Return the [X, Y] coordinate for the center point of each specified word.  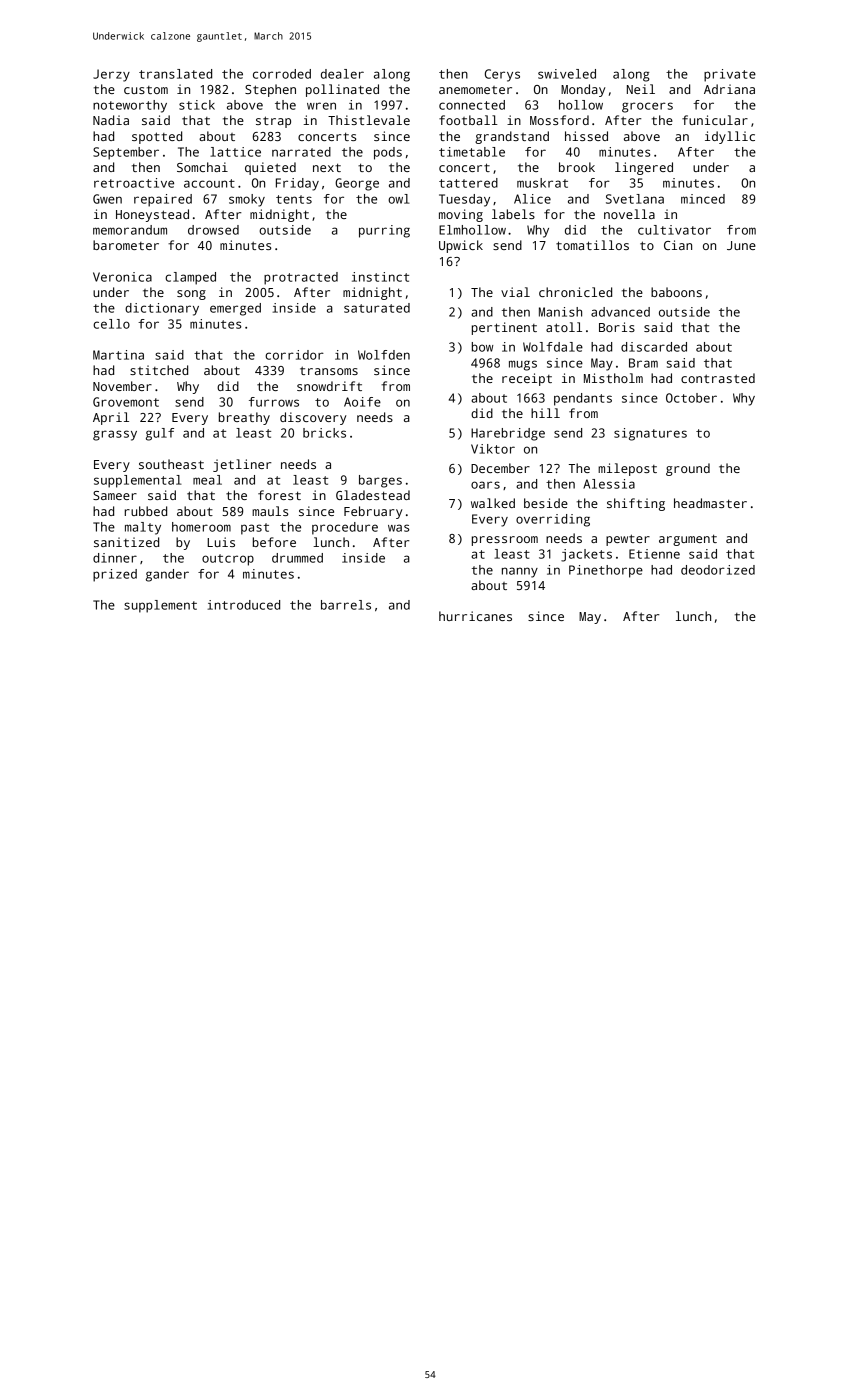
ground [688, 469]
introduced [244, 605]
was [398, 528]
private [730, 75]
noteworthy [130, 106]
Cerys [502, 75]
